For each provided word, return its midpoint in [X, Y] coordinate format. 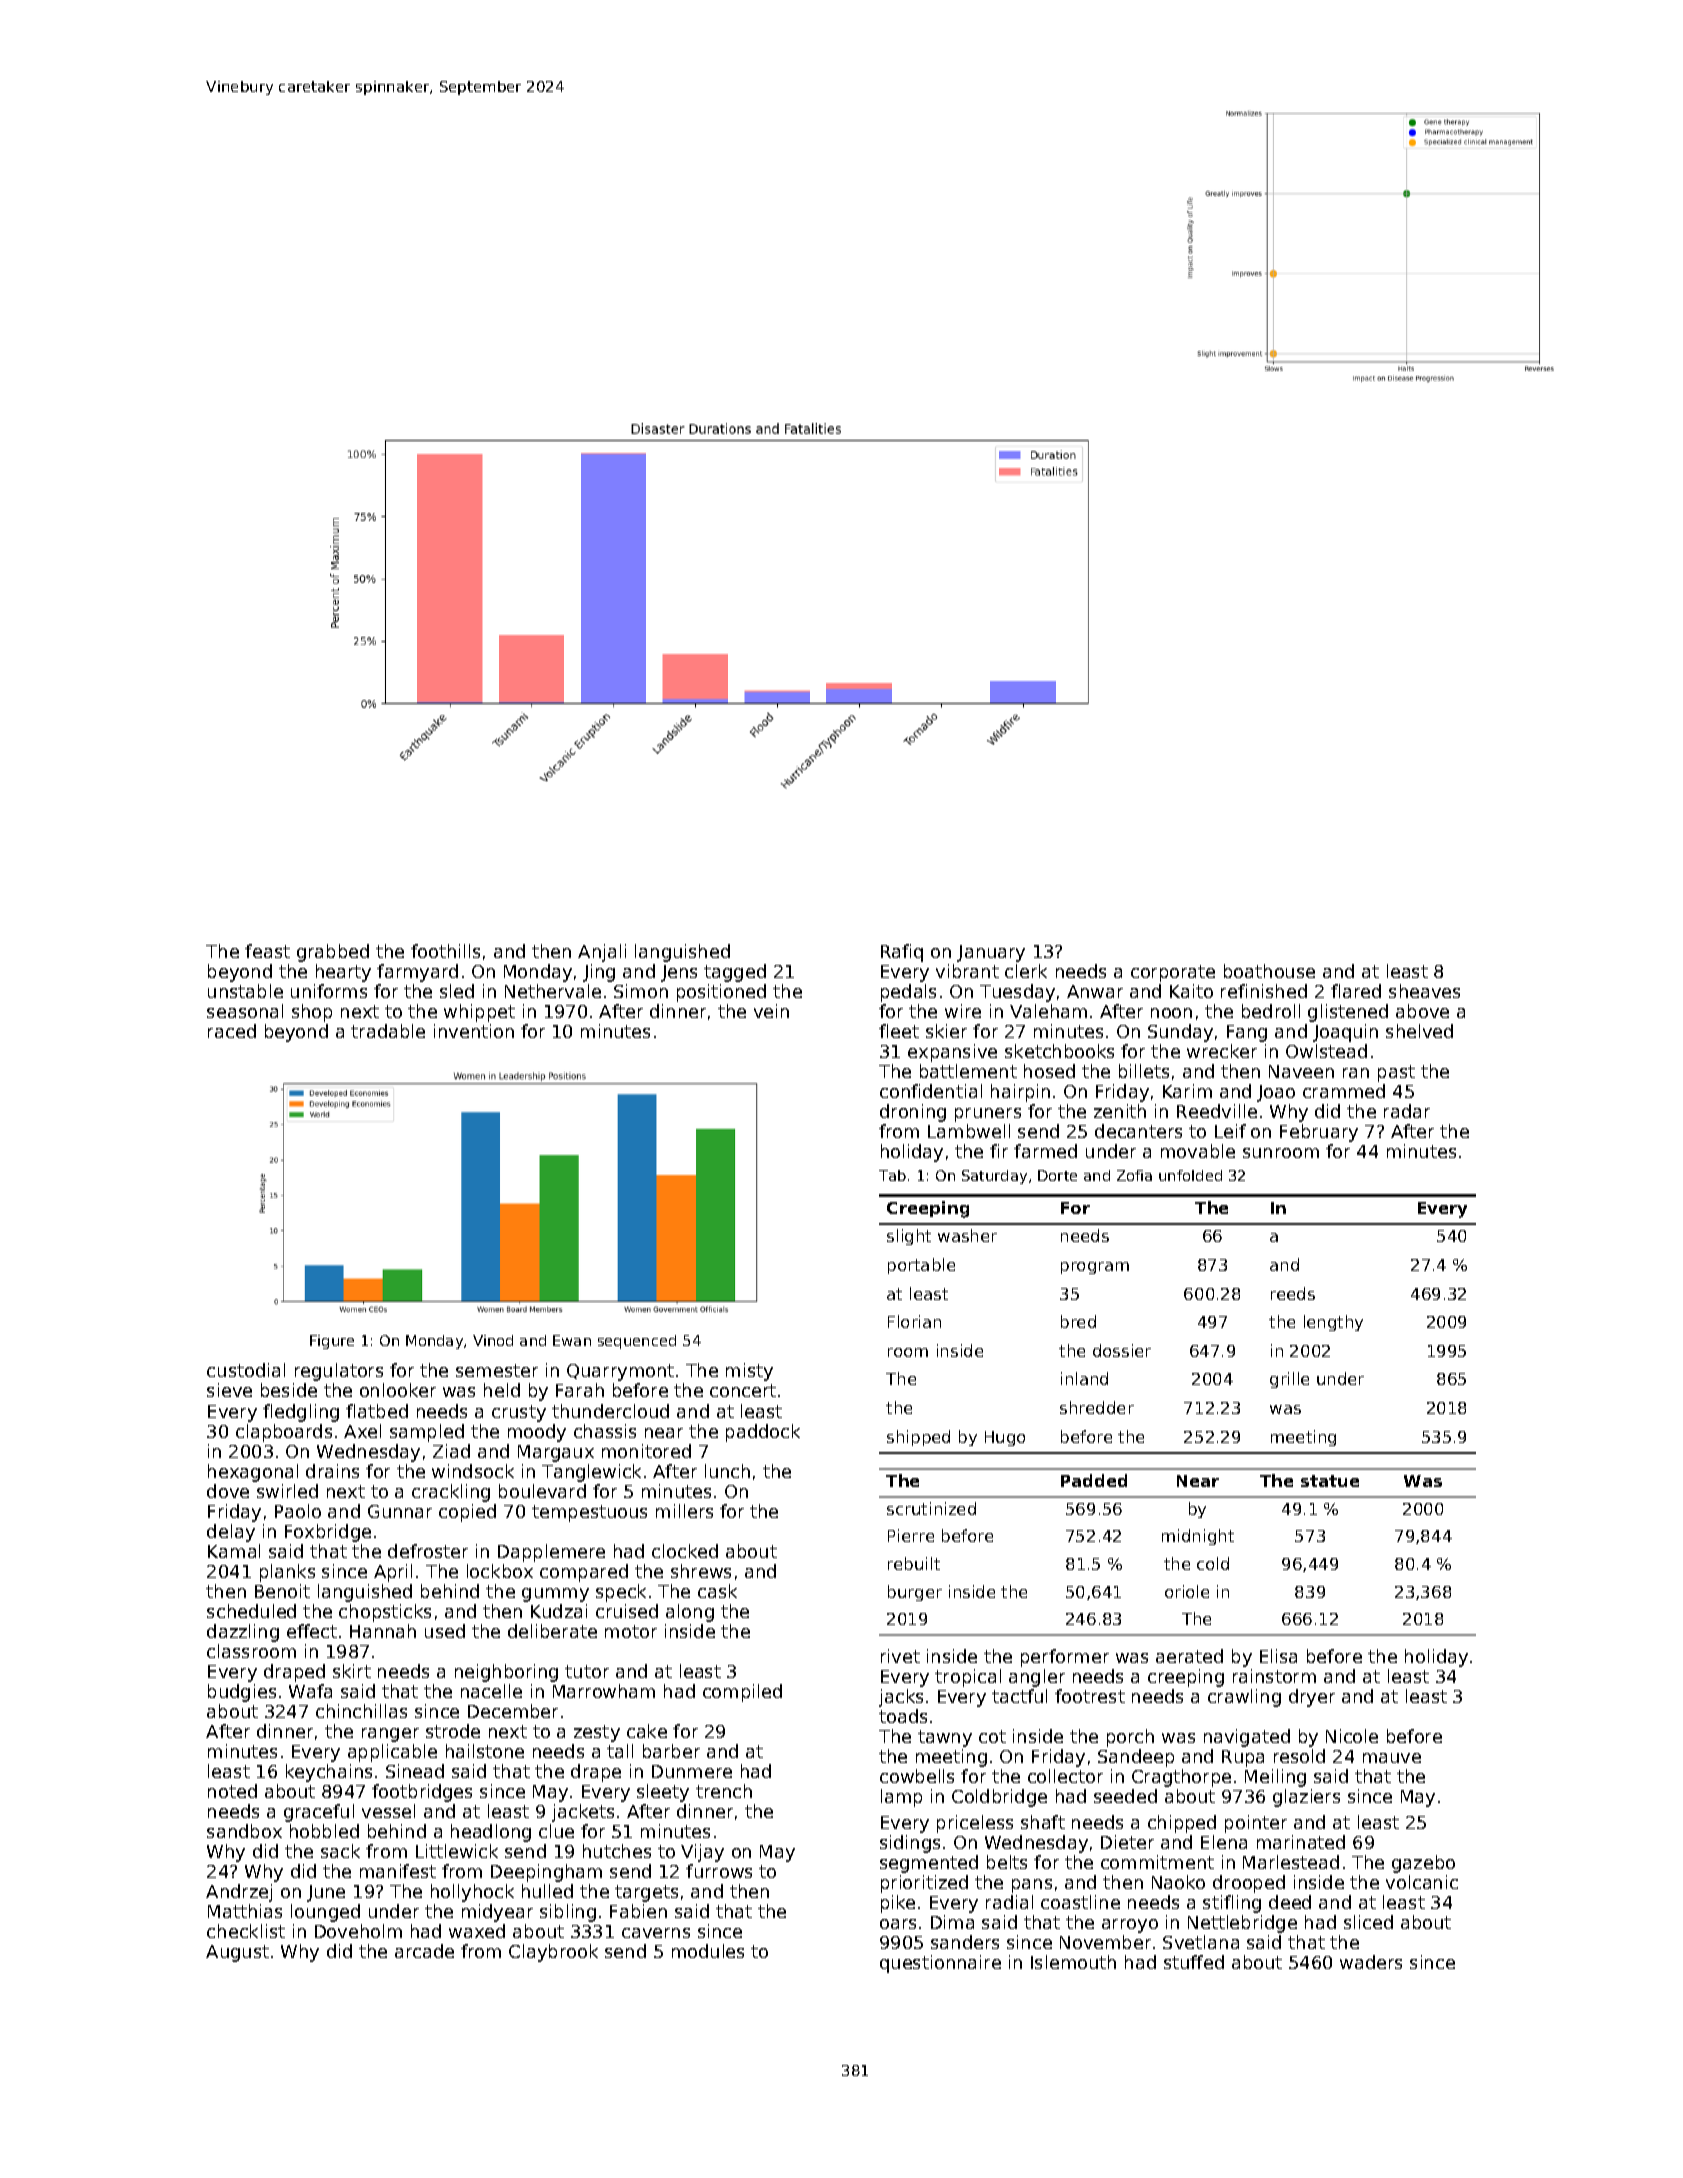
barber [671, 1751]
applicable [392, 1753]
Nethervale [553, 991]
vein [771, 1011]
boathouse [1269, 971]
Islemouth [1073, 1962]
